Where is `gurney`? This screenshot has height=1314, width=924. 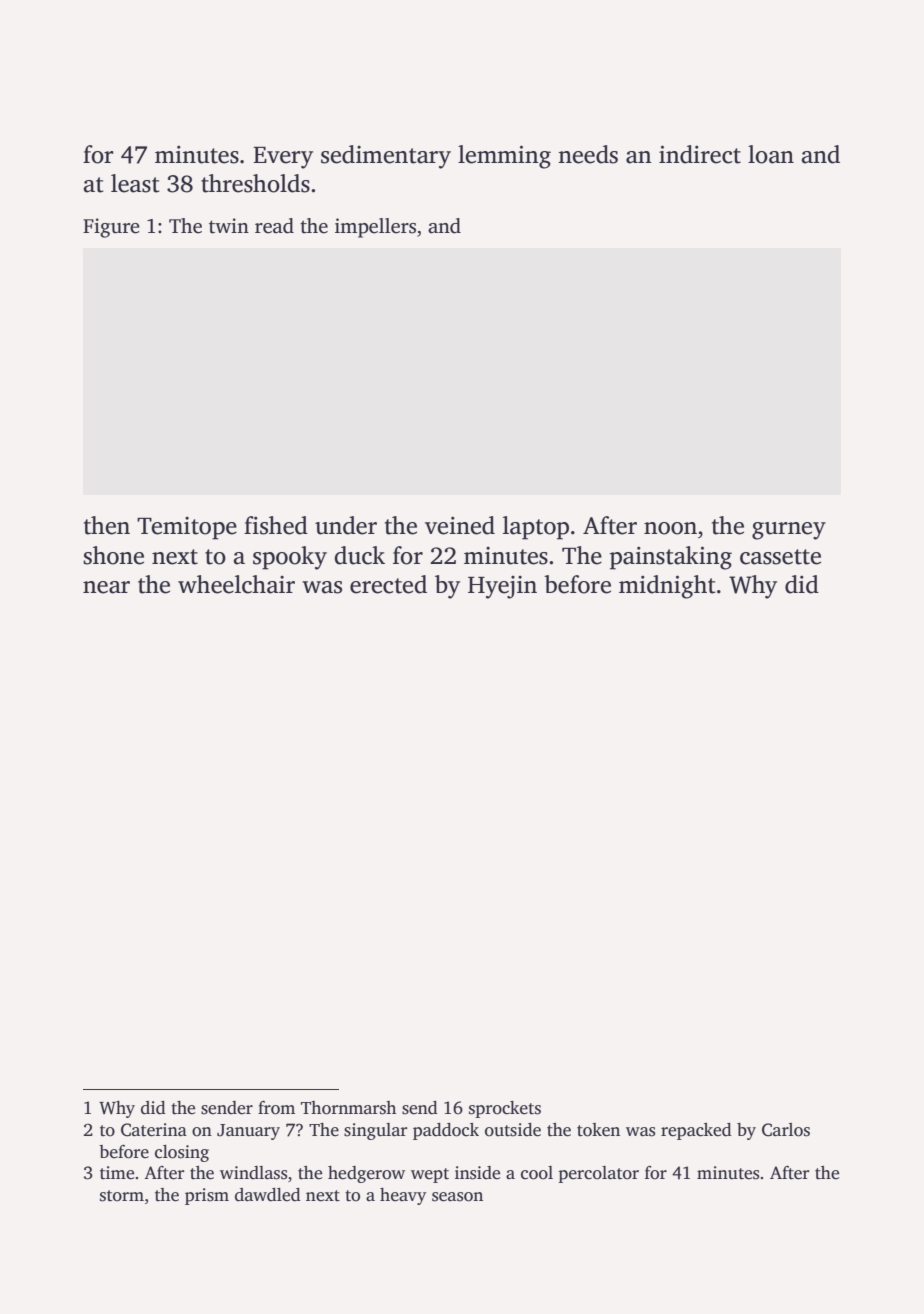
gurney is located at coordinates (789, 531).
